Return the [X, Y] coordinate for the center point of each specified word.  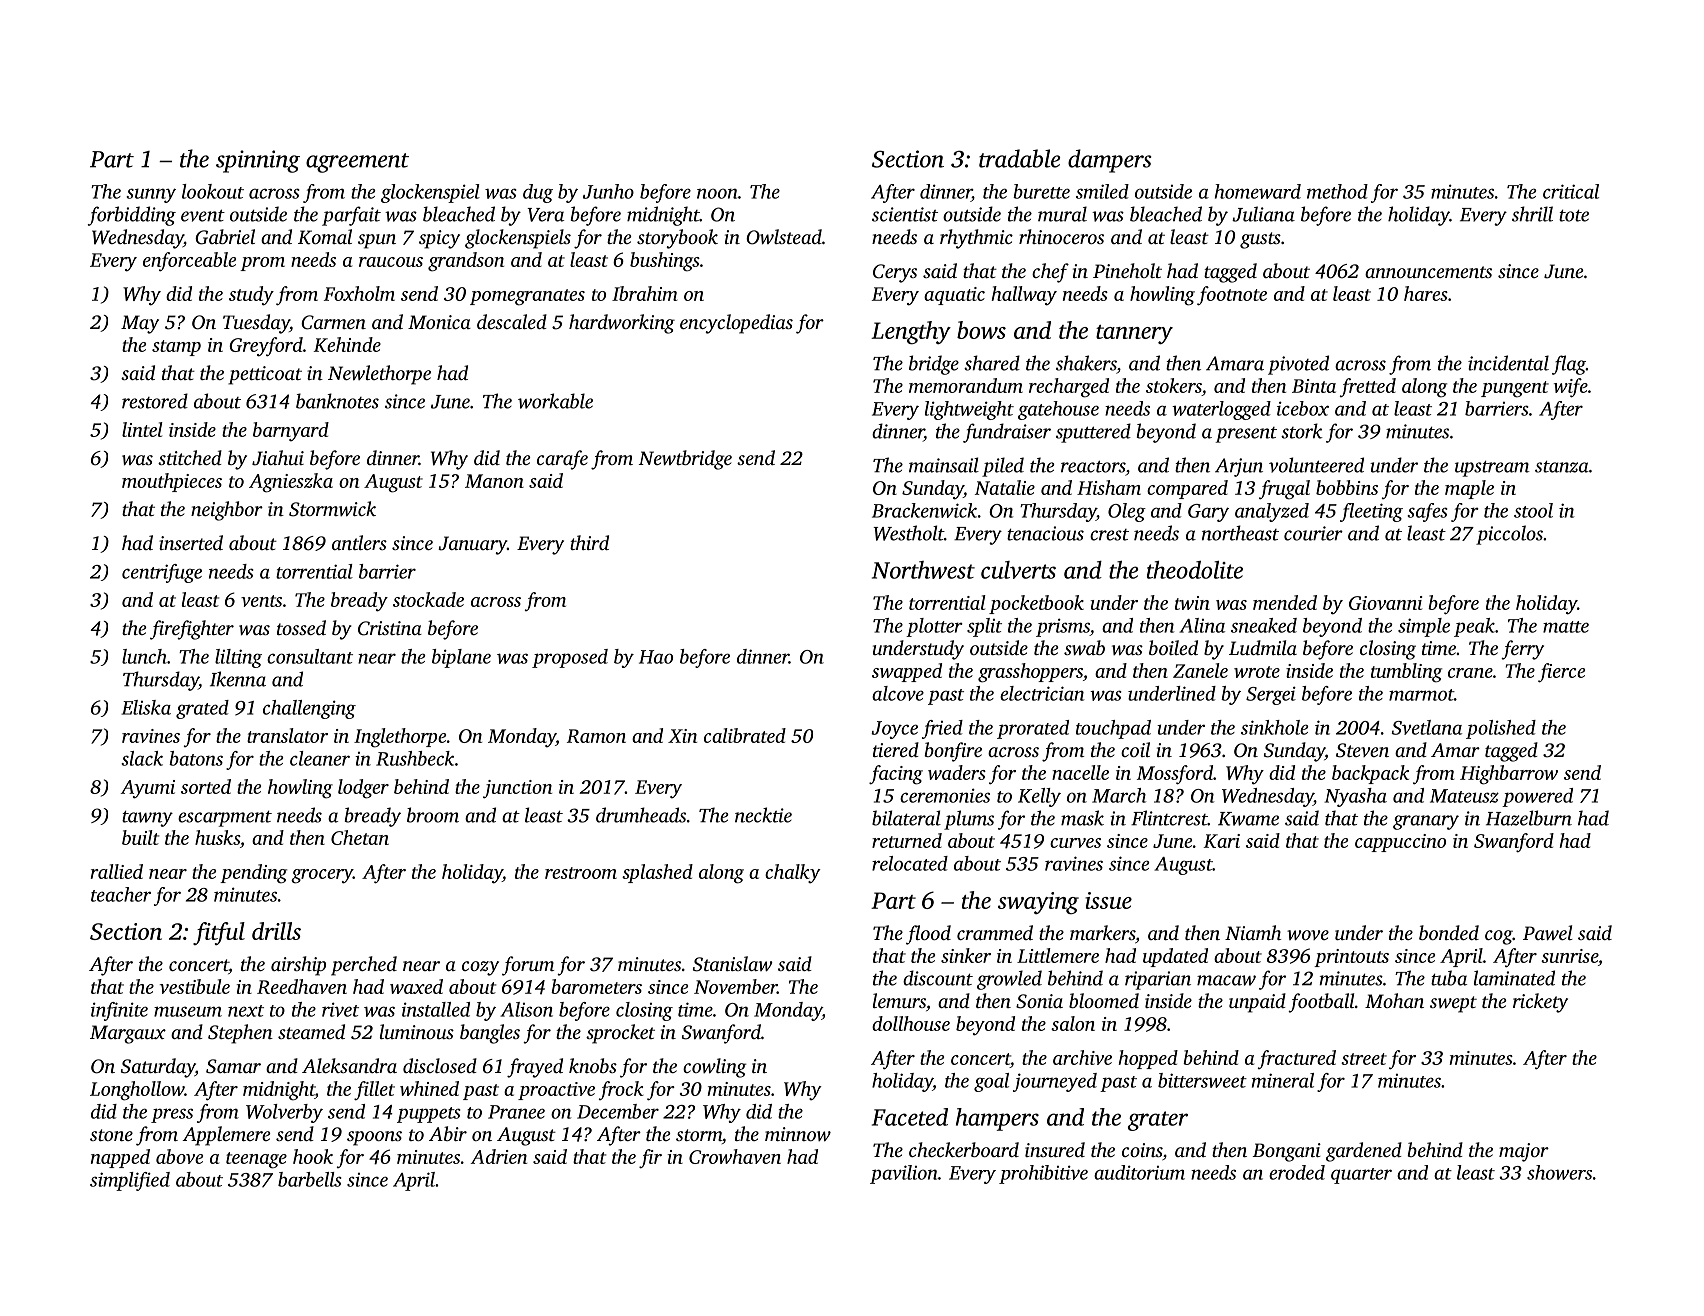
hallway [1024, 296]
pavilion [904, 1174]
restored [155, 401]
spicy [439, 239]
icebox [1303, 408]
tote [1574, 216]
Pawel [1548, 933]
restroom [581, 873]
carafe [562, 460]
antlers [359, 542]
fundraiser [1007, 433]
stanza [1562, 467]
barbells [310, 1179]
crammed [995, 932]
